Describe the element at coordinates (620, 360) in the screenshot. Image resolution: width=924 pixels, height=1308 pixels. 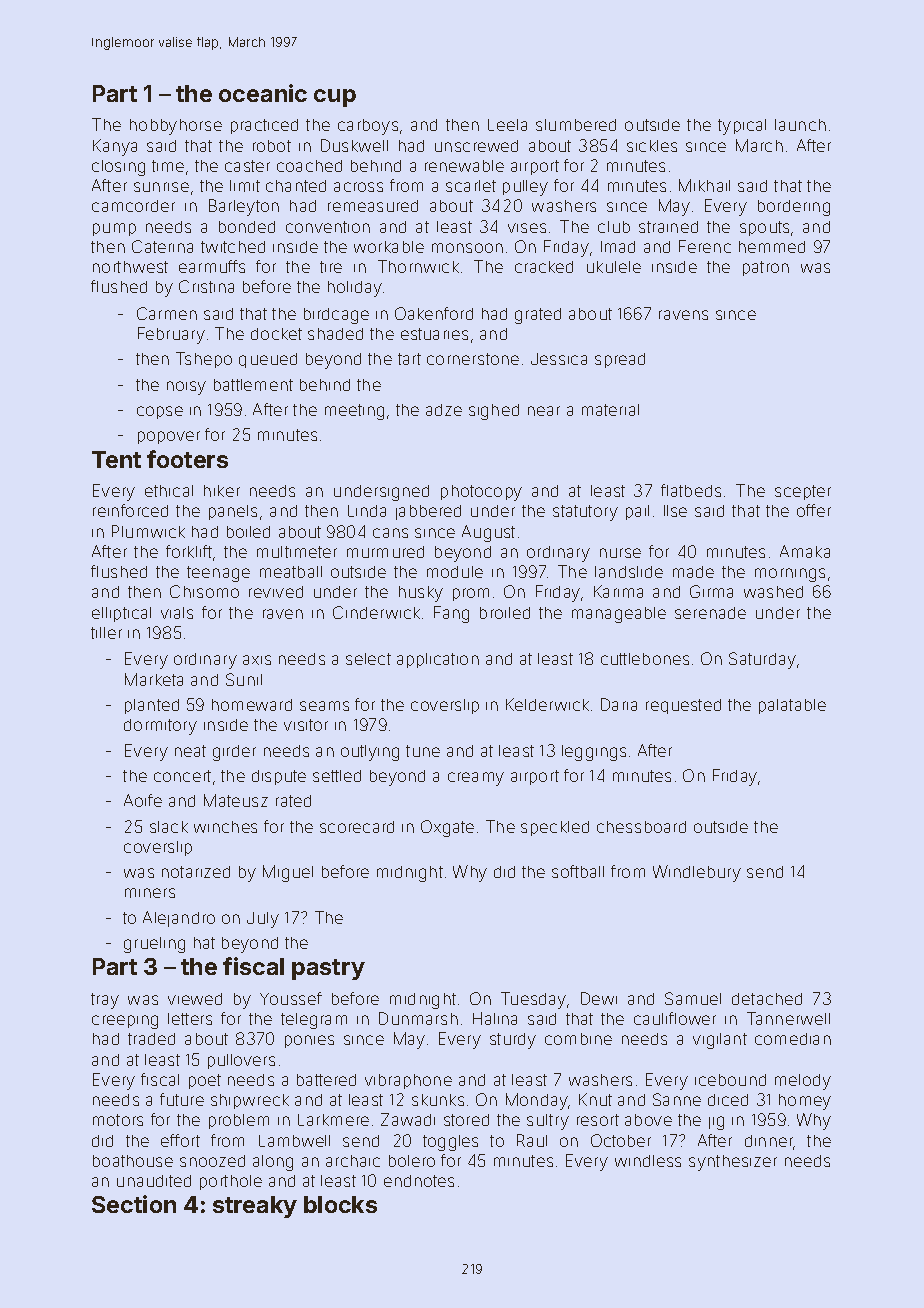
I see `spread` at that location.
